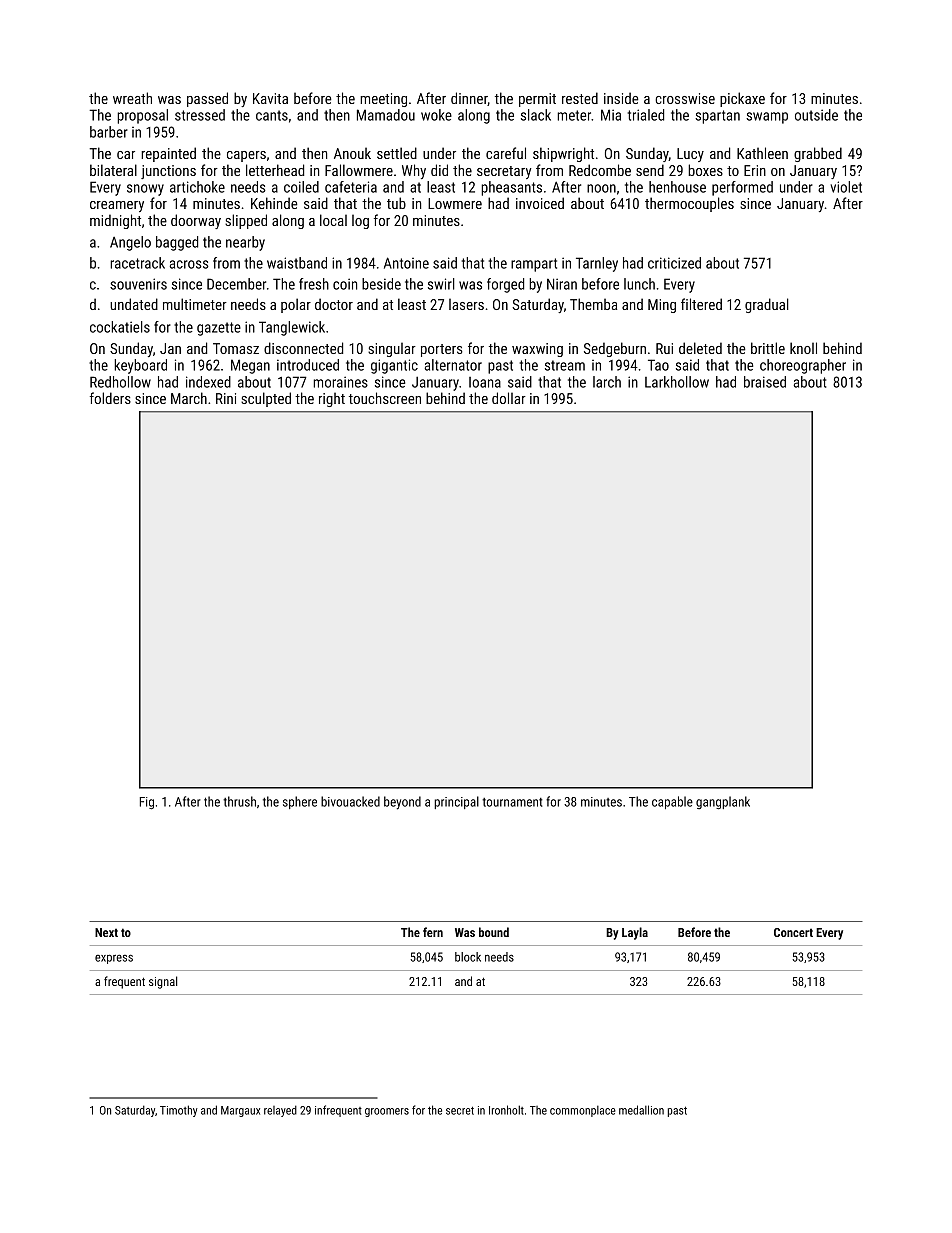 Image resolution: width=952 pixels, height=1233 pixels. Describe the element at coordinates (385, 398) in the image. I see `touchscreen` at that location.
